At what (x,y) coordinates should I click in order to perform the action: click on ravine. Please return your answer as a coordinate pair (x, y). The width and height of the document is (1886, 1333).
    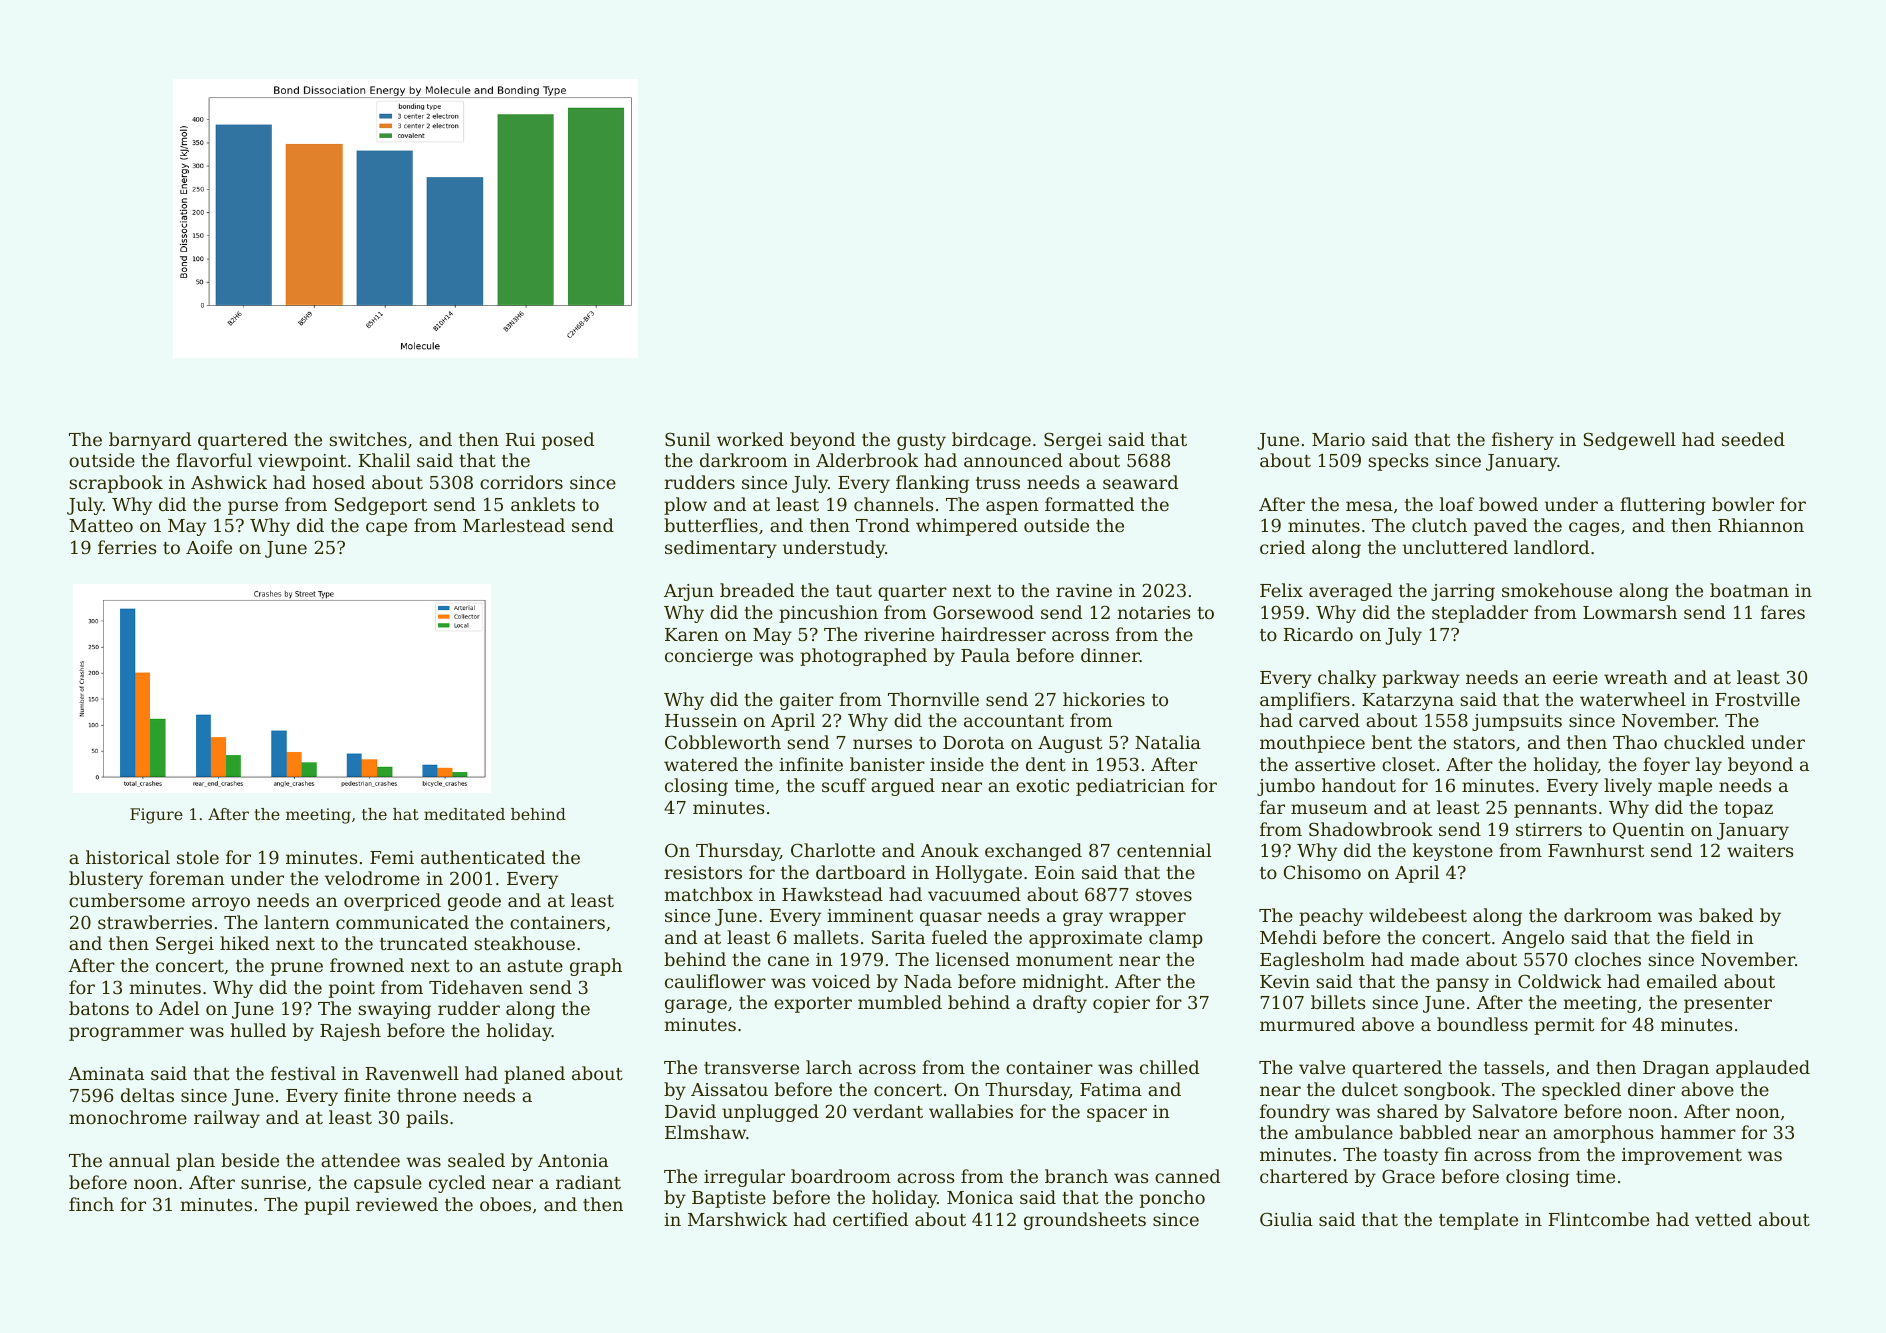
    Looking at the image, I should click on (1084, 590).
